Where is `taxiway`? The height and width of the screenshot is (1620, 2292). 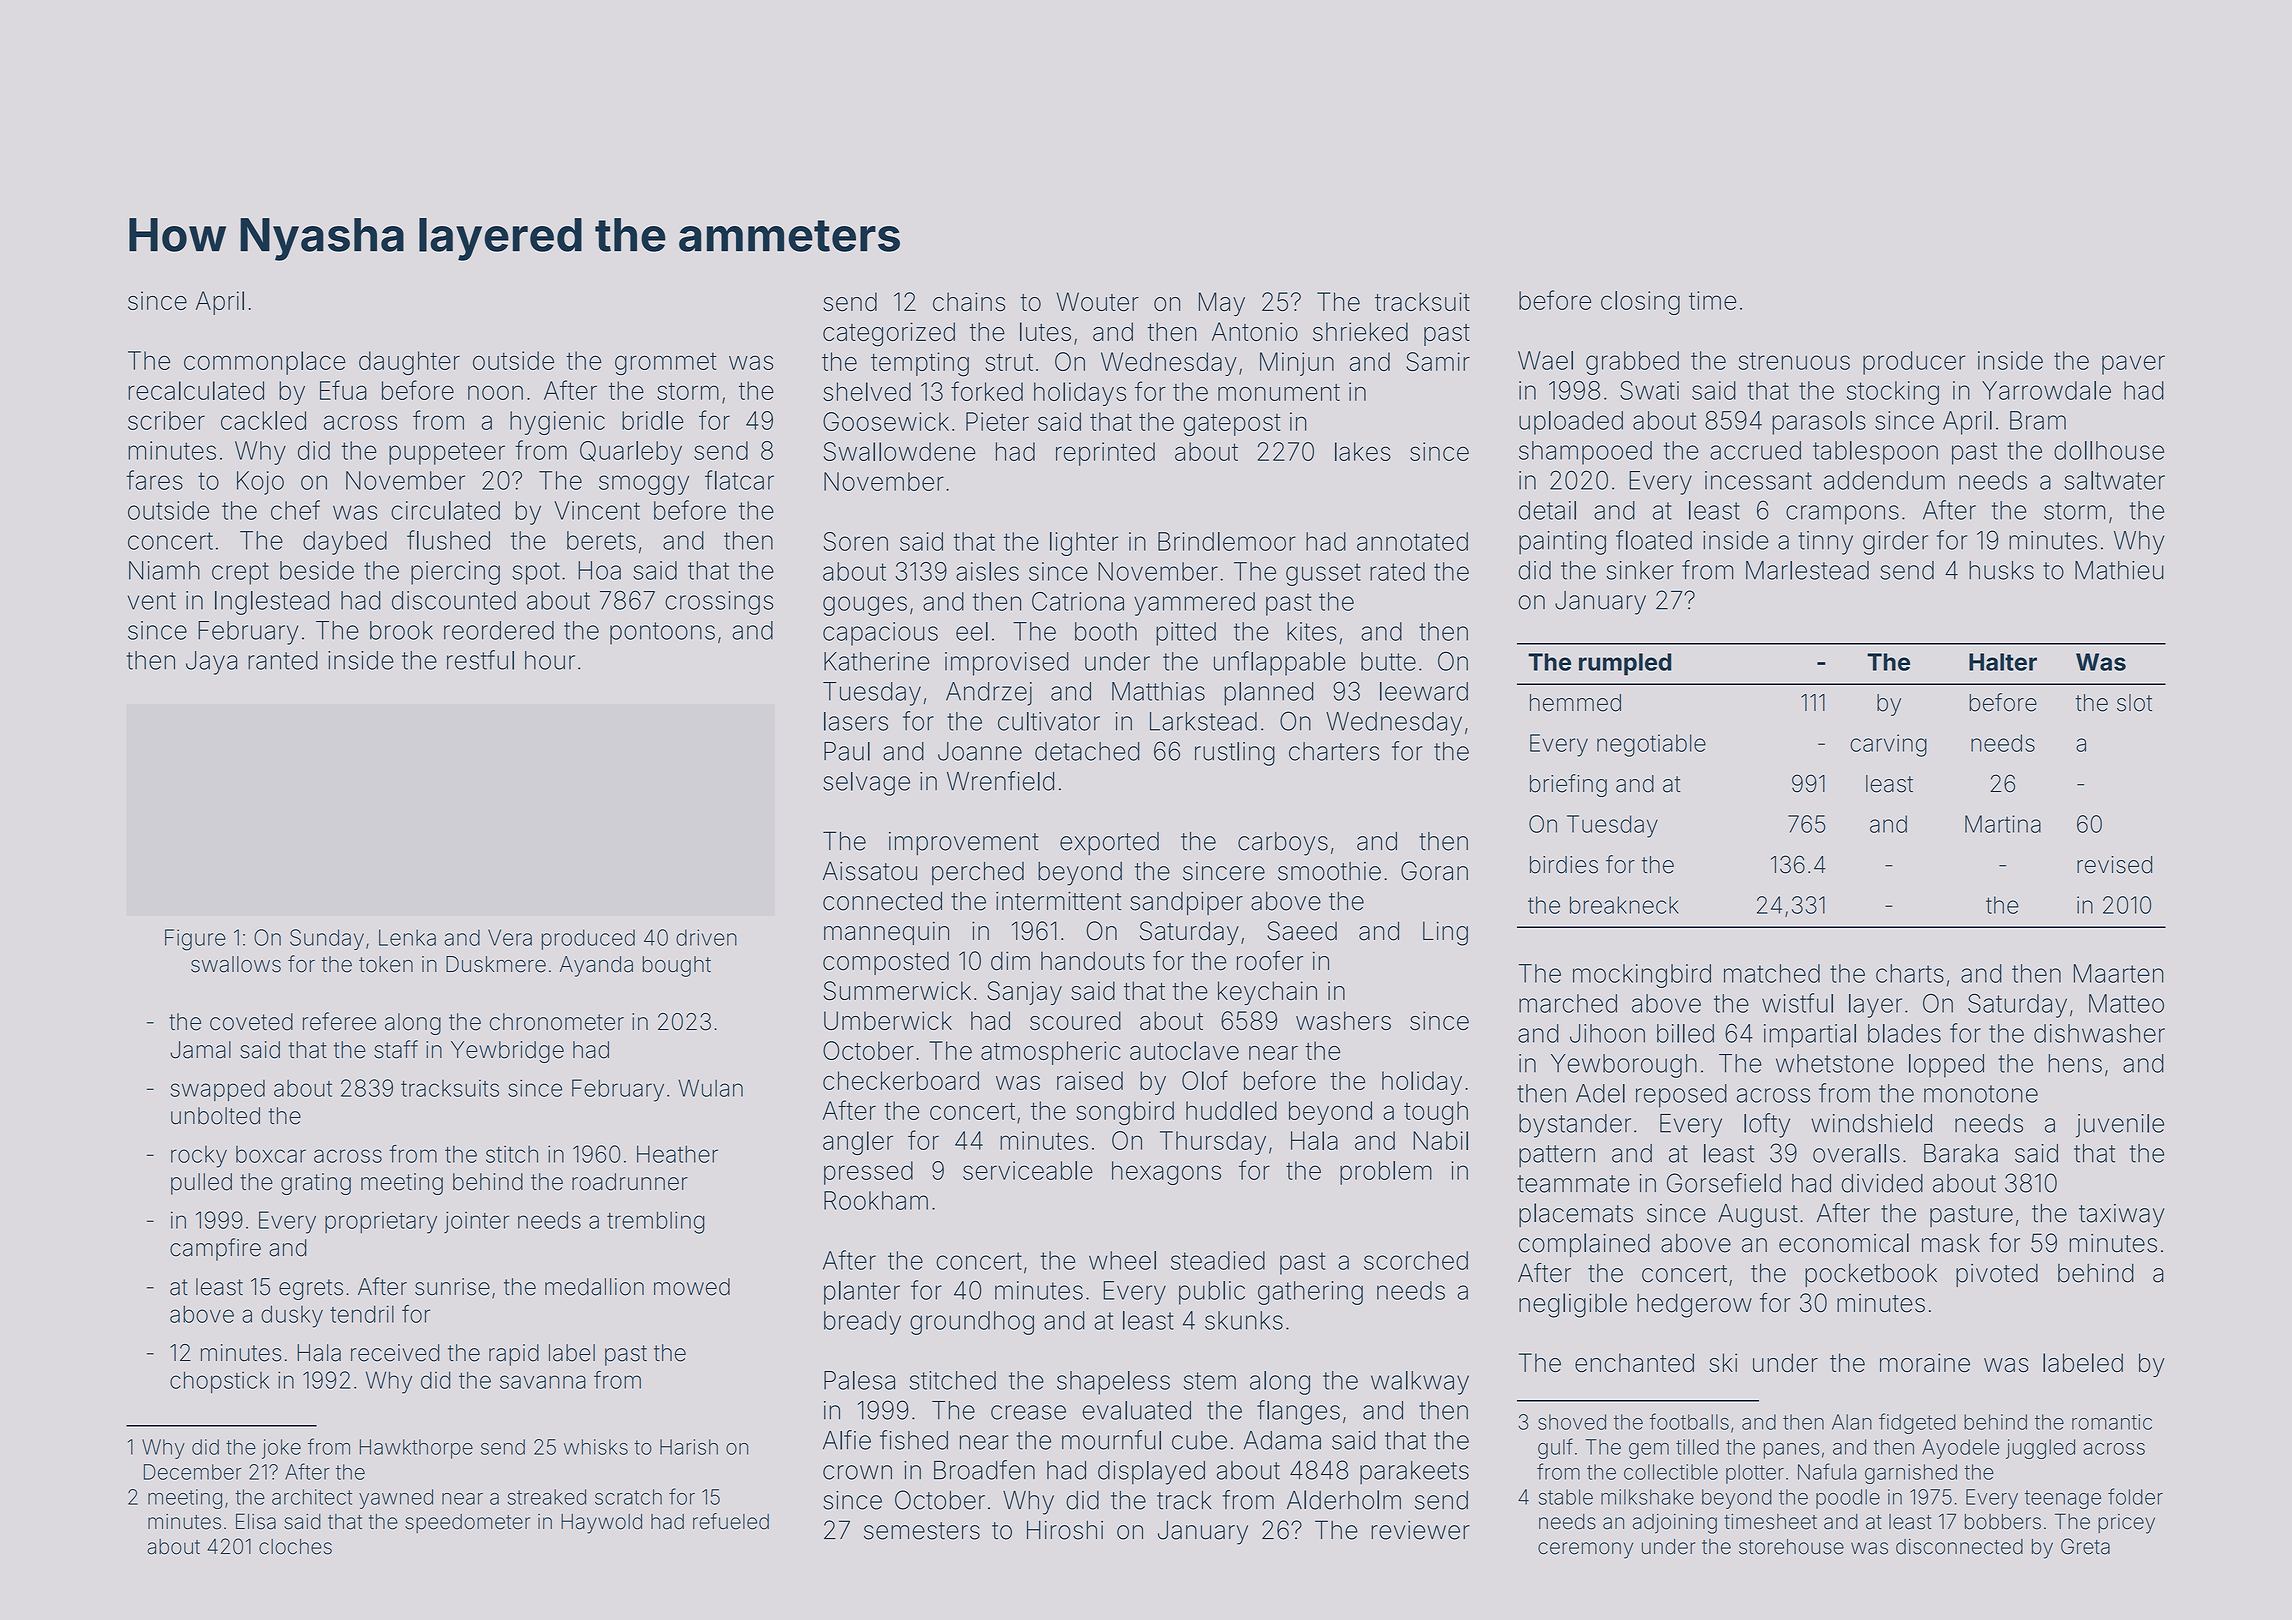
taxiway is located at coordinates (2121, 1216).
